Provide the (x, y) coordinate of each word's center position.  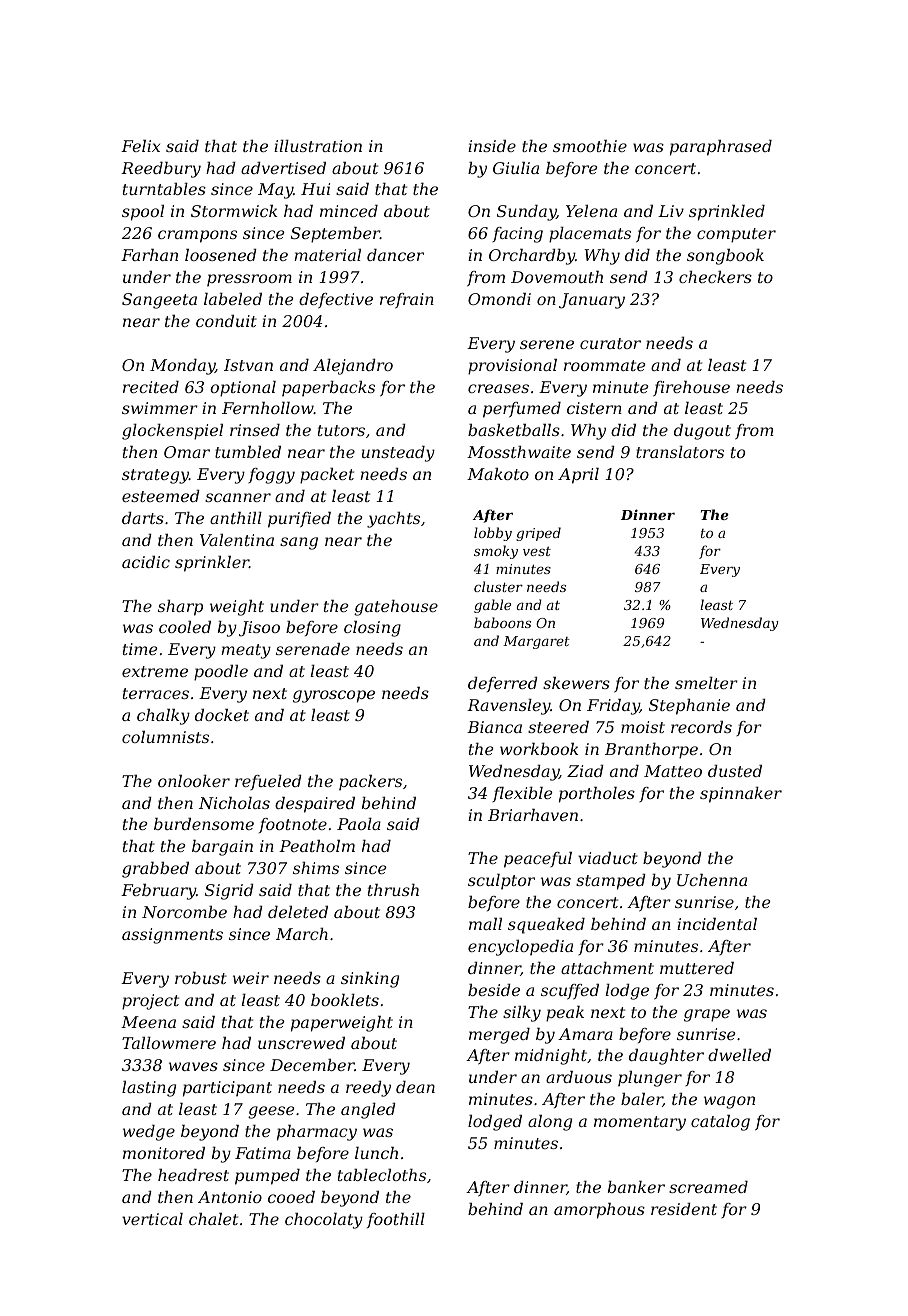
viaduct (608, 858)
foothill (396, 1220)
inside (492, 146)
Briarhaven (533, 815)
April (578, 476)
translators (680, 452)
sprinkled (727, 213)
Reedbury (161, 170)
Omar (187, 452)
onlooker (194, 781)
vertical (152, 1219)
